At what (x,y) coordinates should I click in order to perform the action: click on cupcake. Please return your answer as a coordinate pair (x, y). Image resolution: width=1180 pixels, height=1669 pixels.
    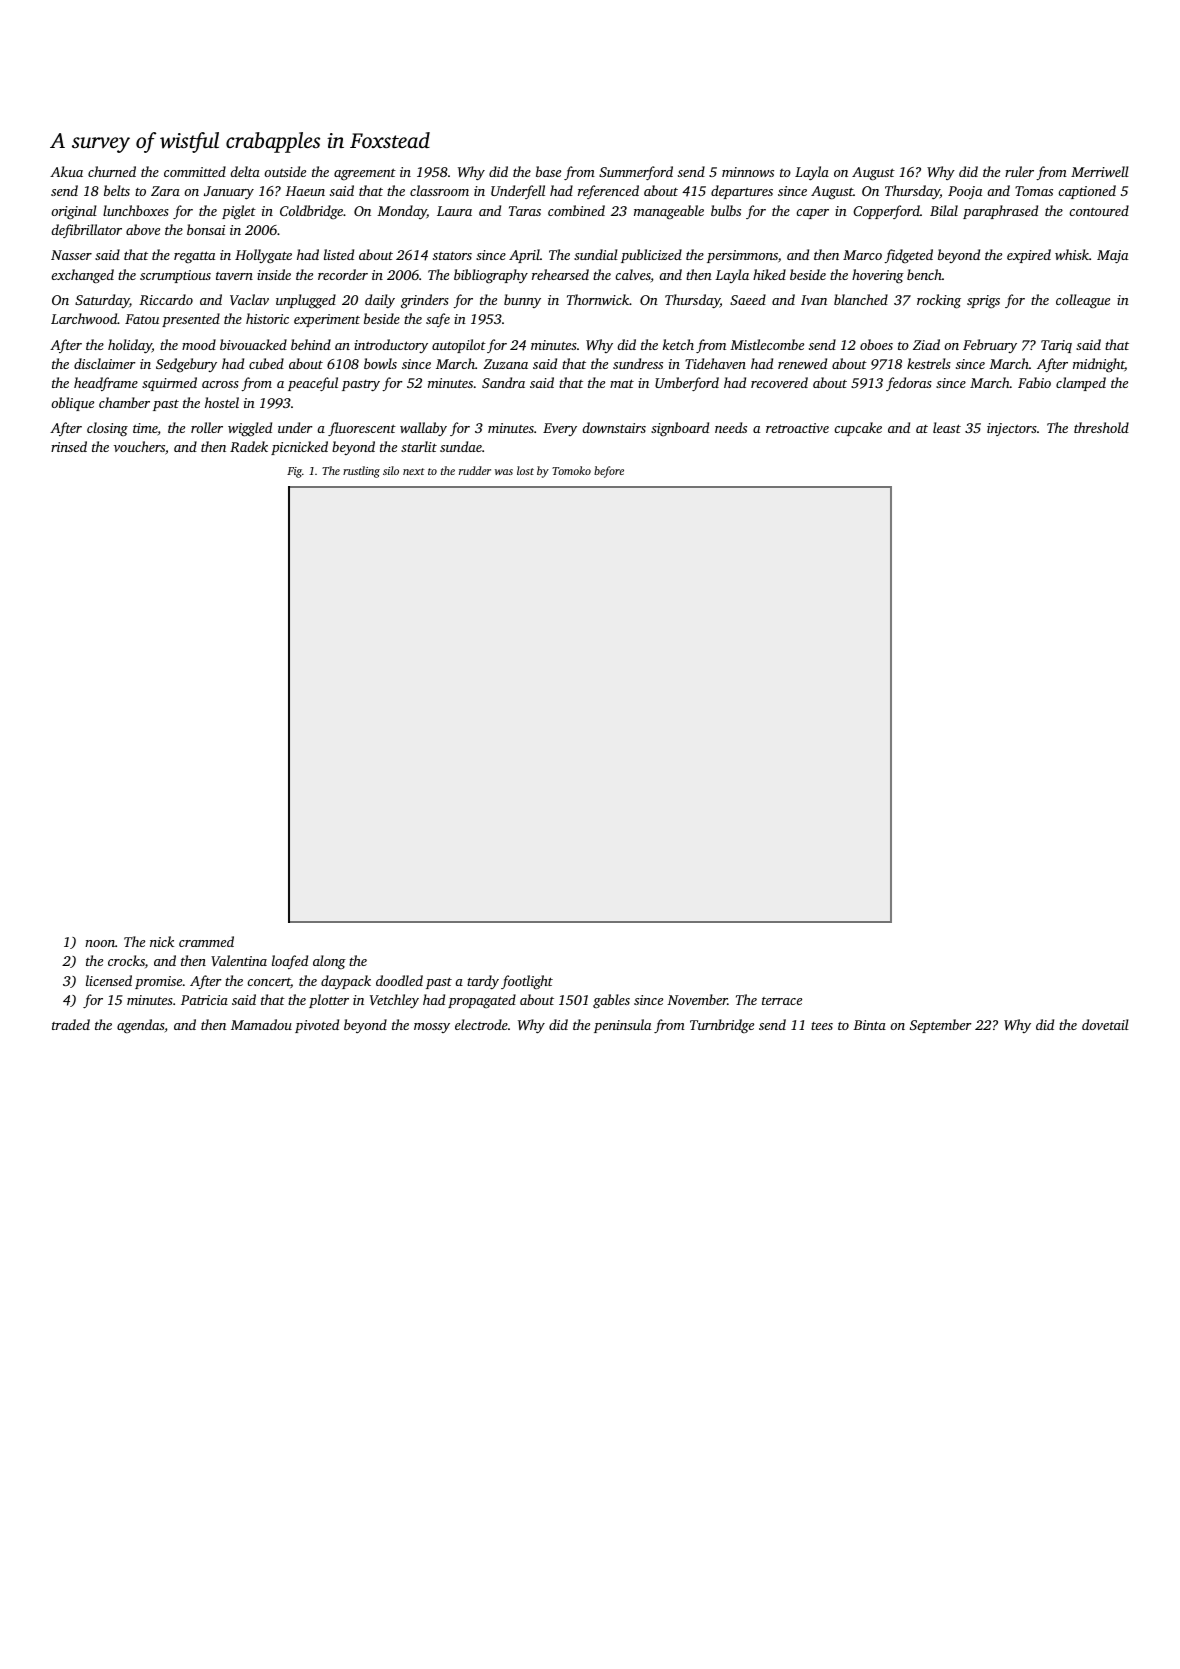
    Looking at the image, I should click on (858, 429).
